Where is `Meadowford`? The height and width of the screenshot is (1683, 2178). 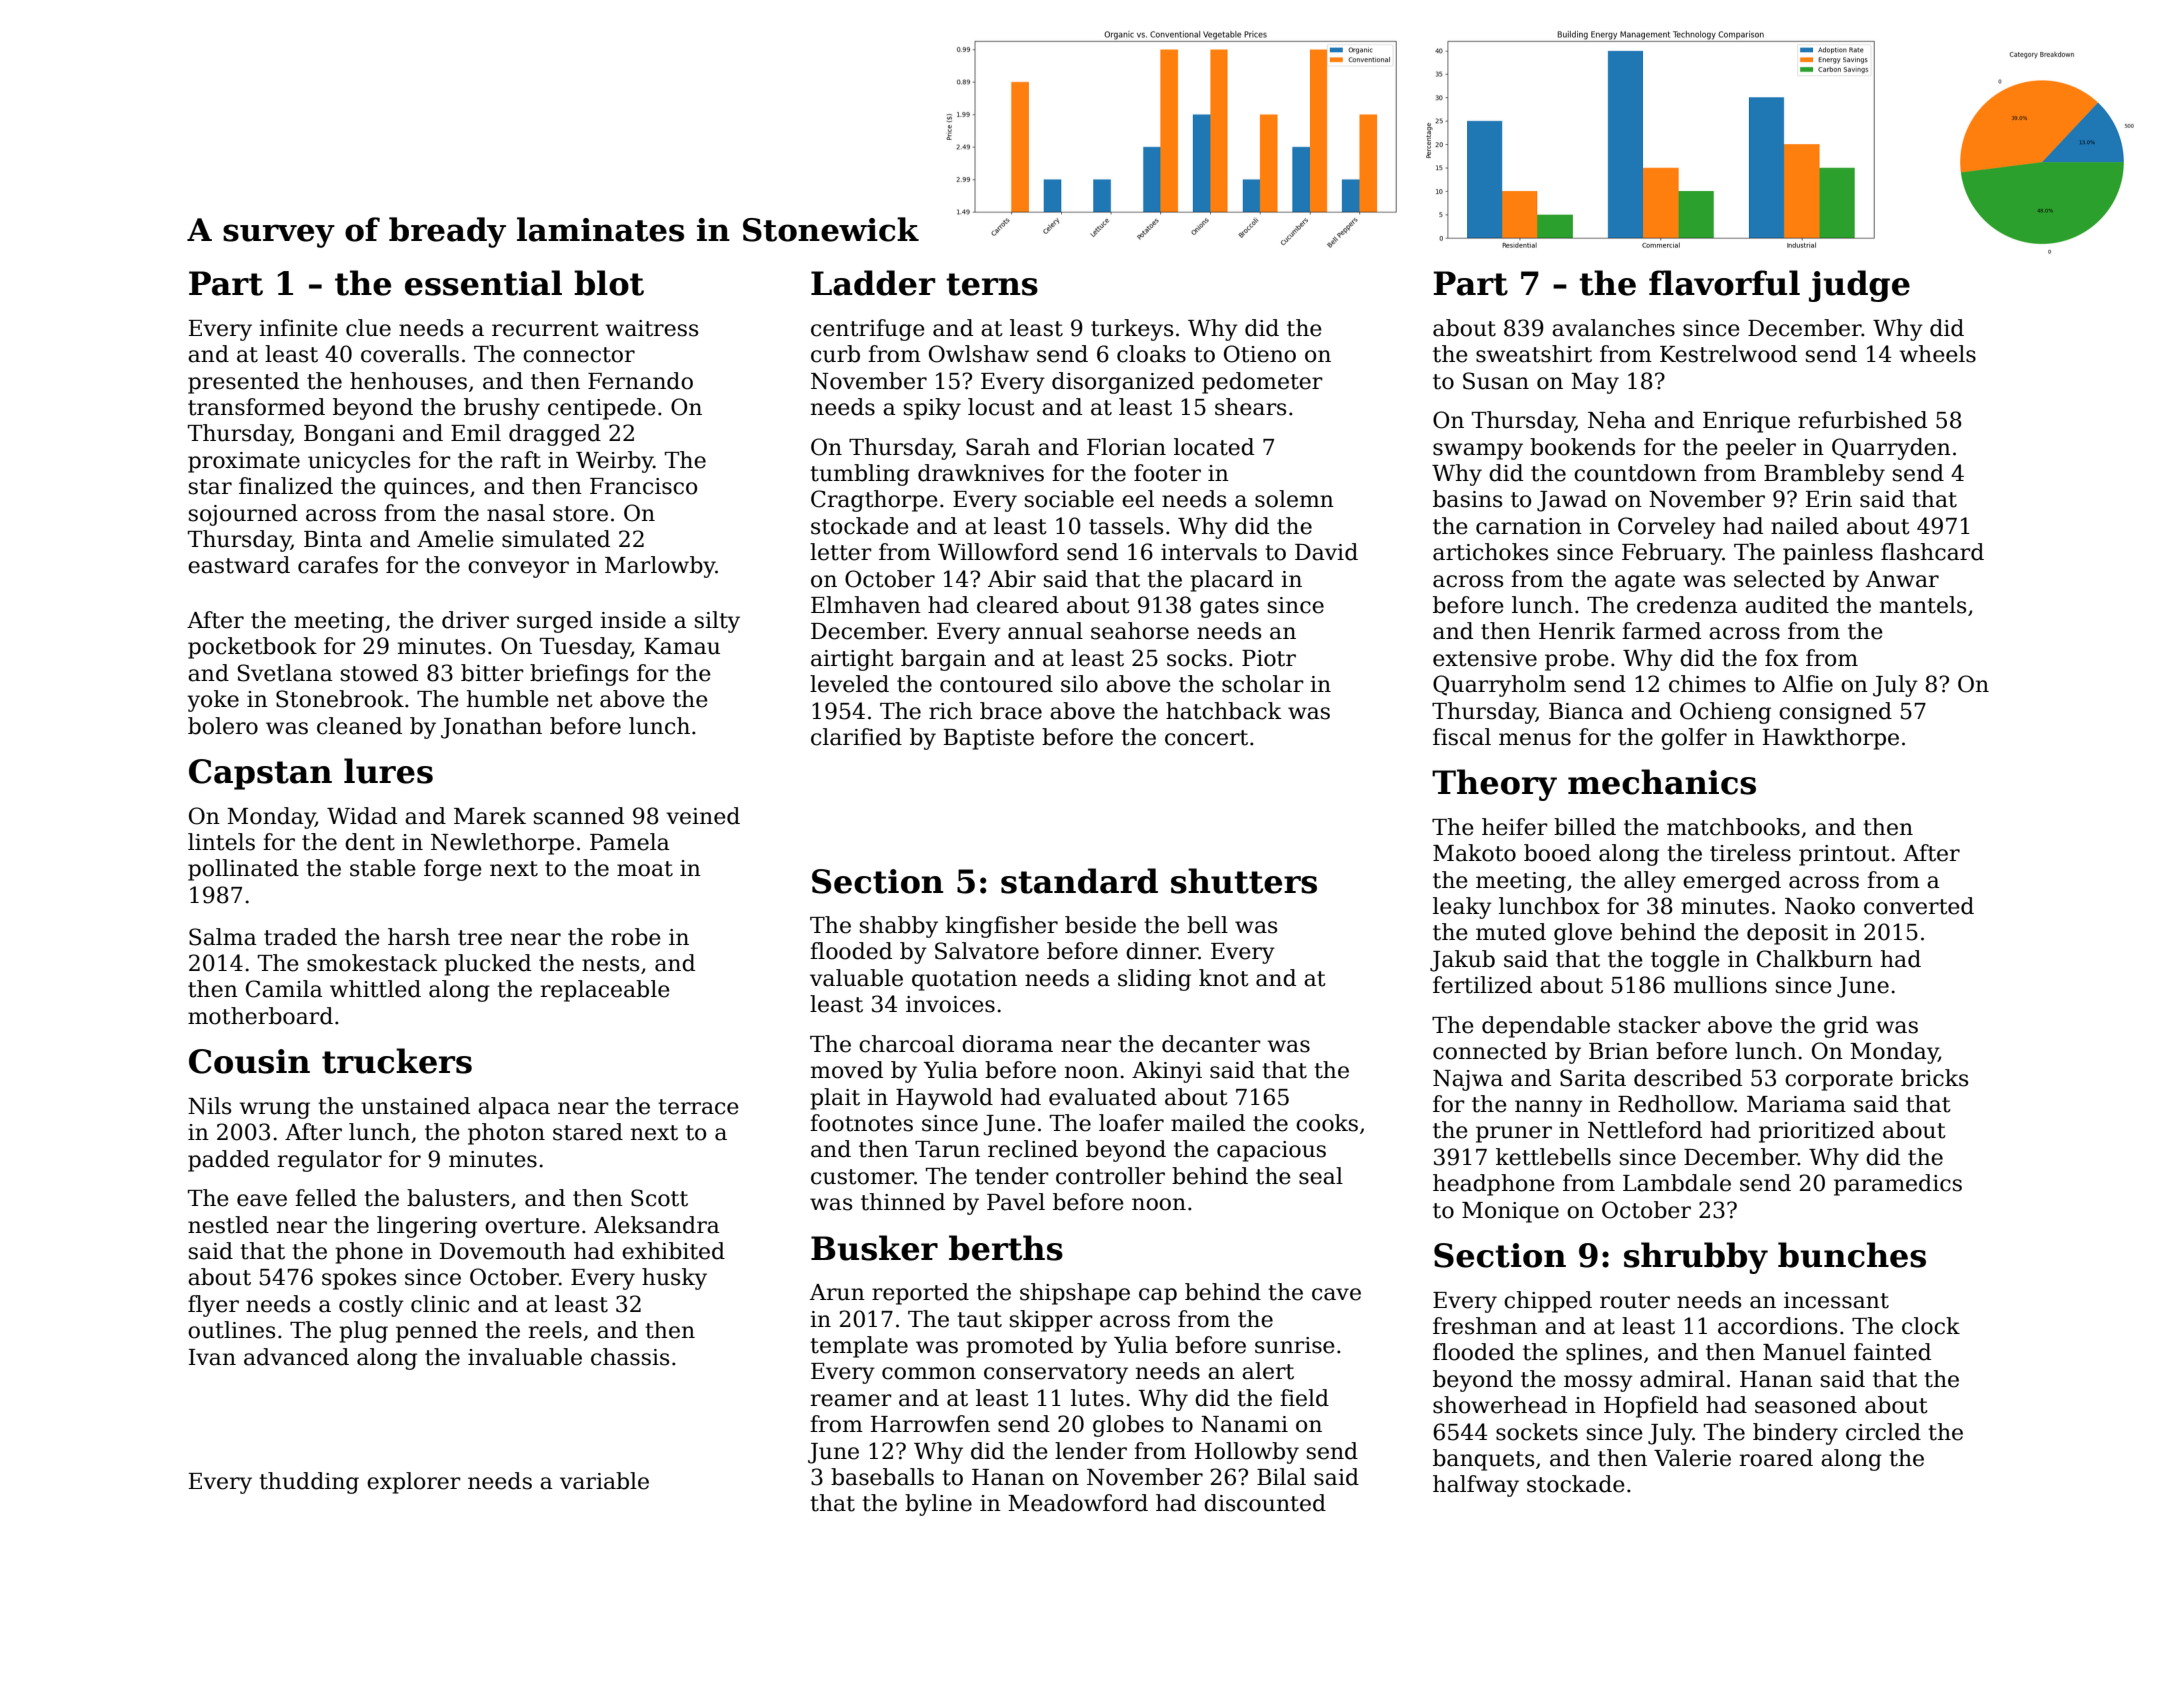
Meadowford is located at coordinates (1078, 1503).
